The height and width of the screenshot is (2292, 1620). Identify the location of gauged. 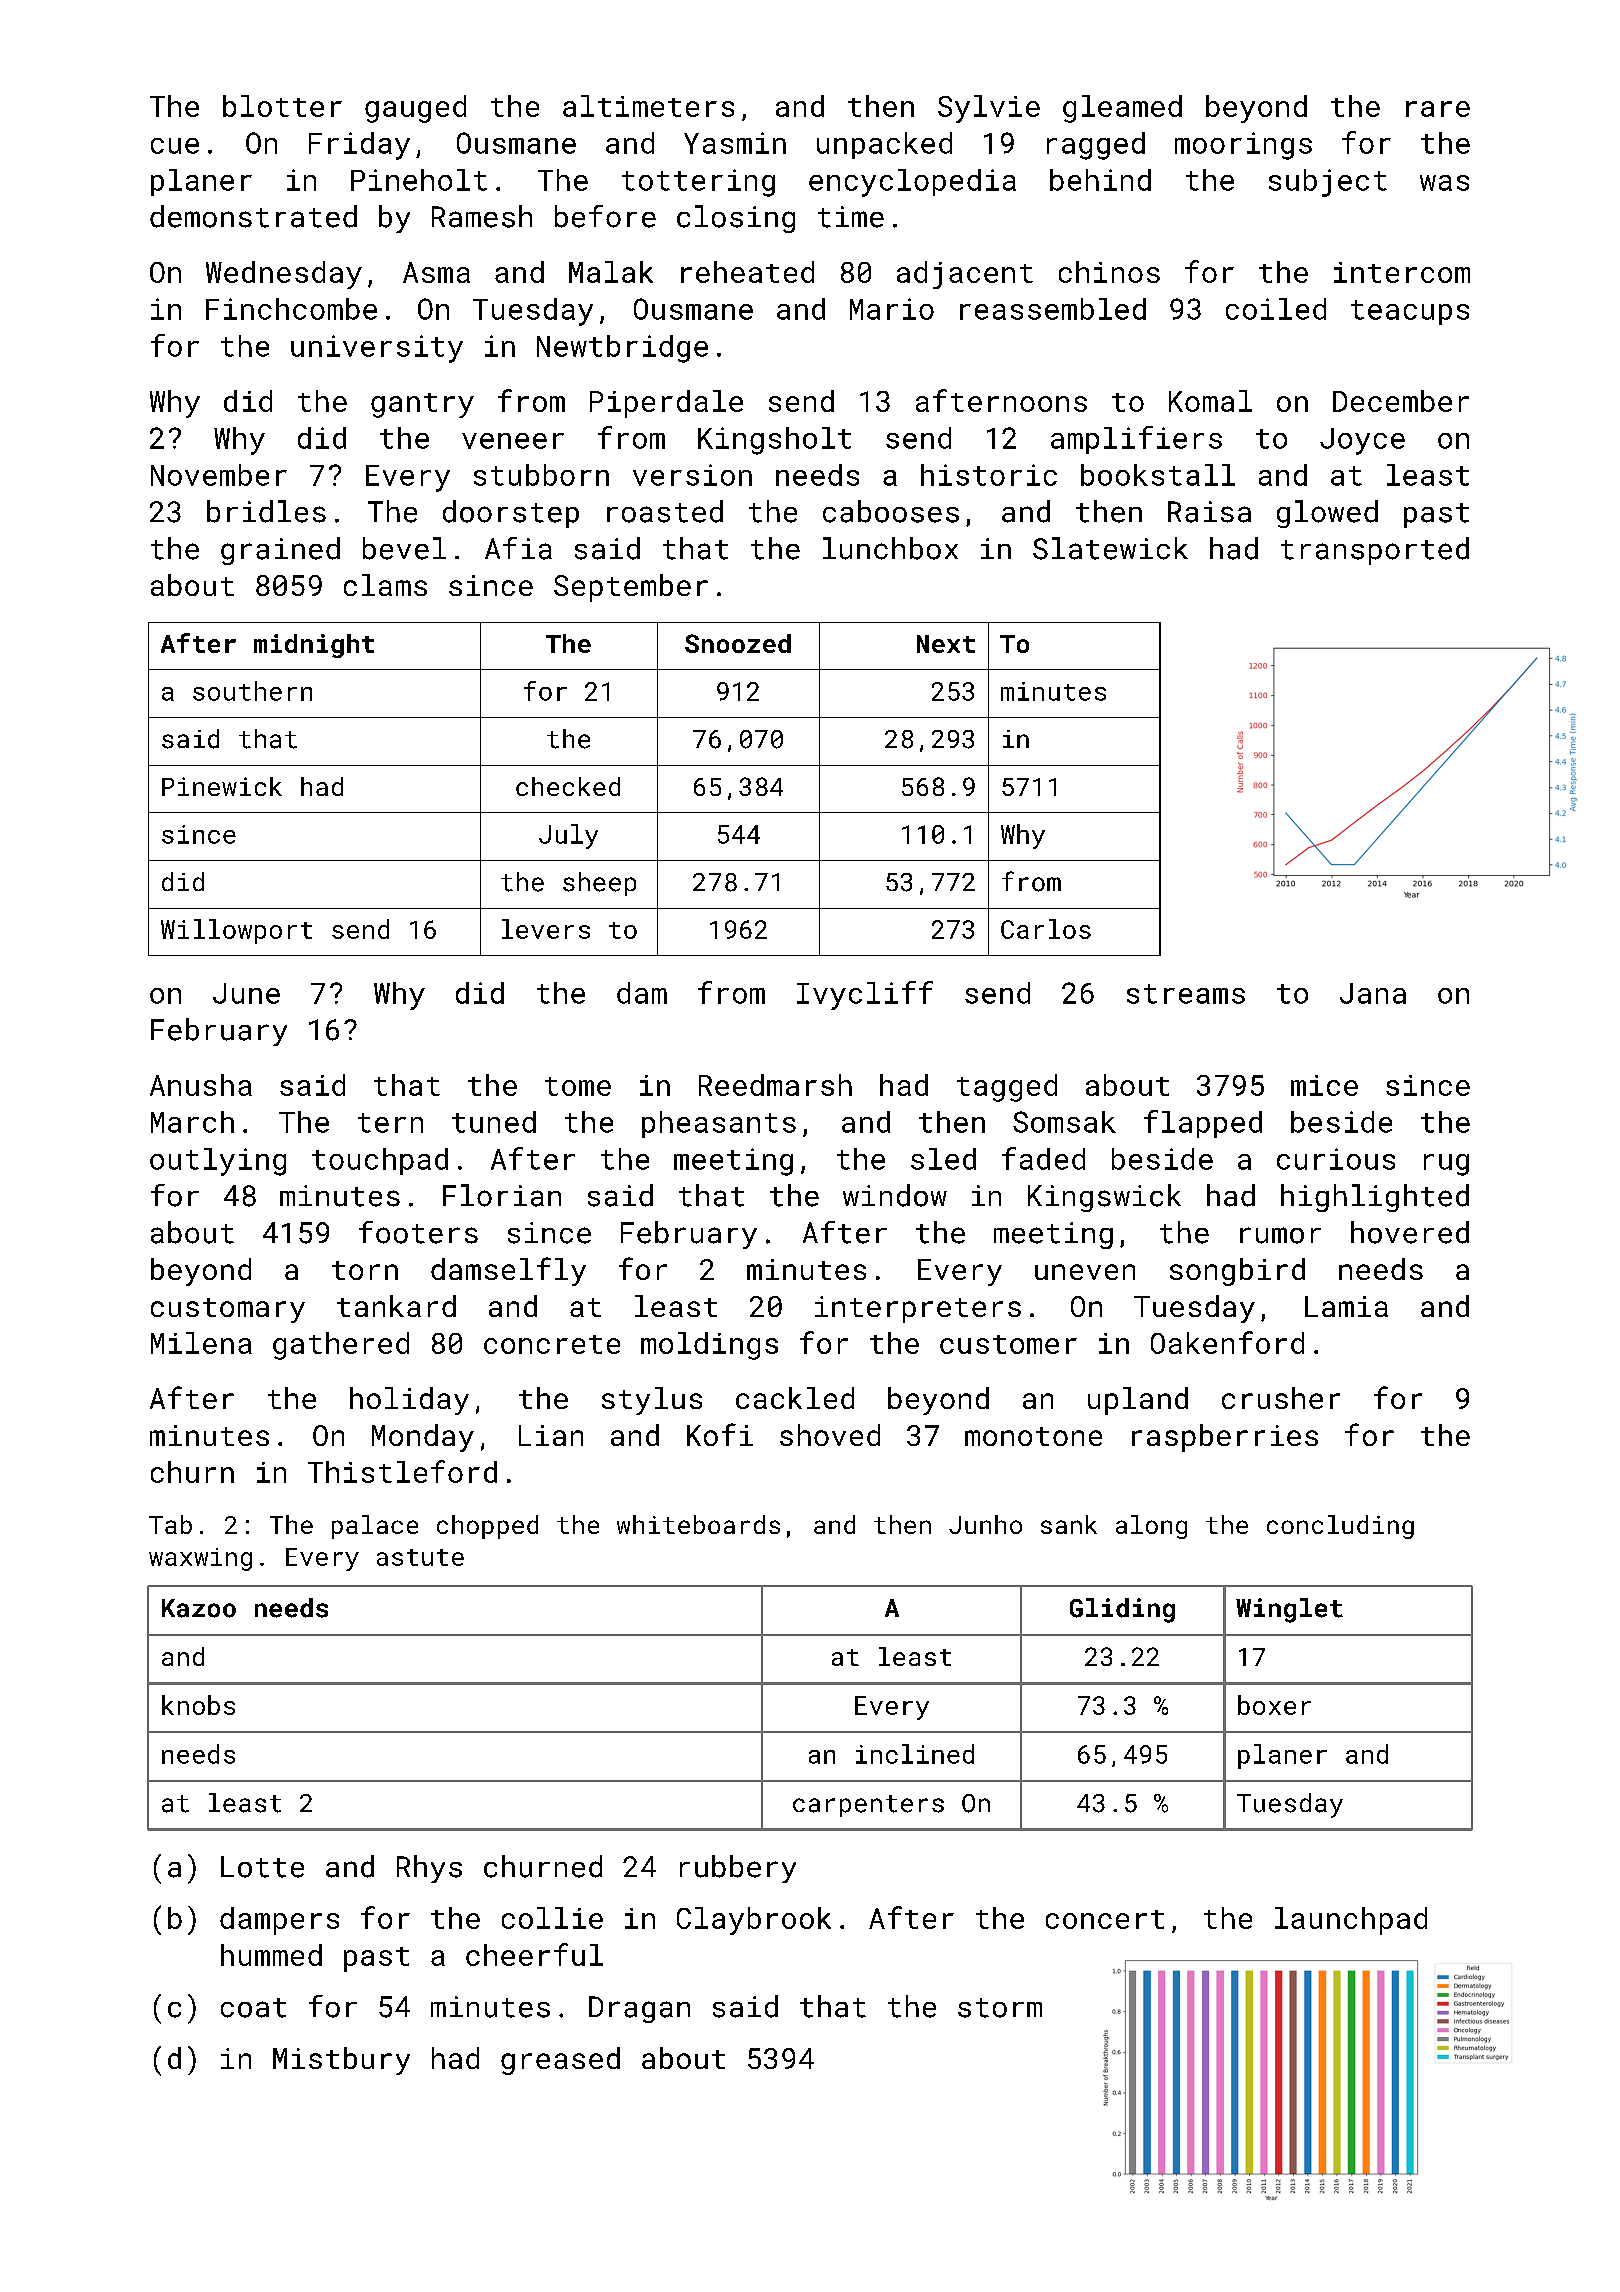
(415, 109).
